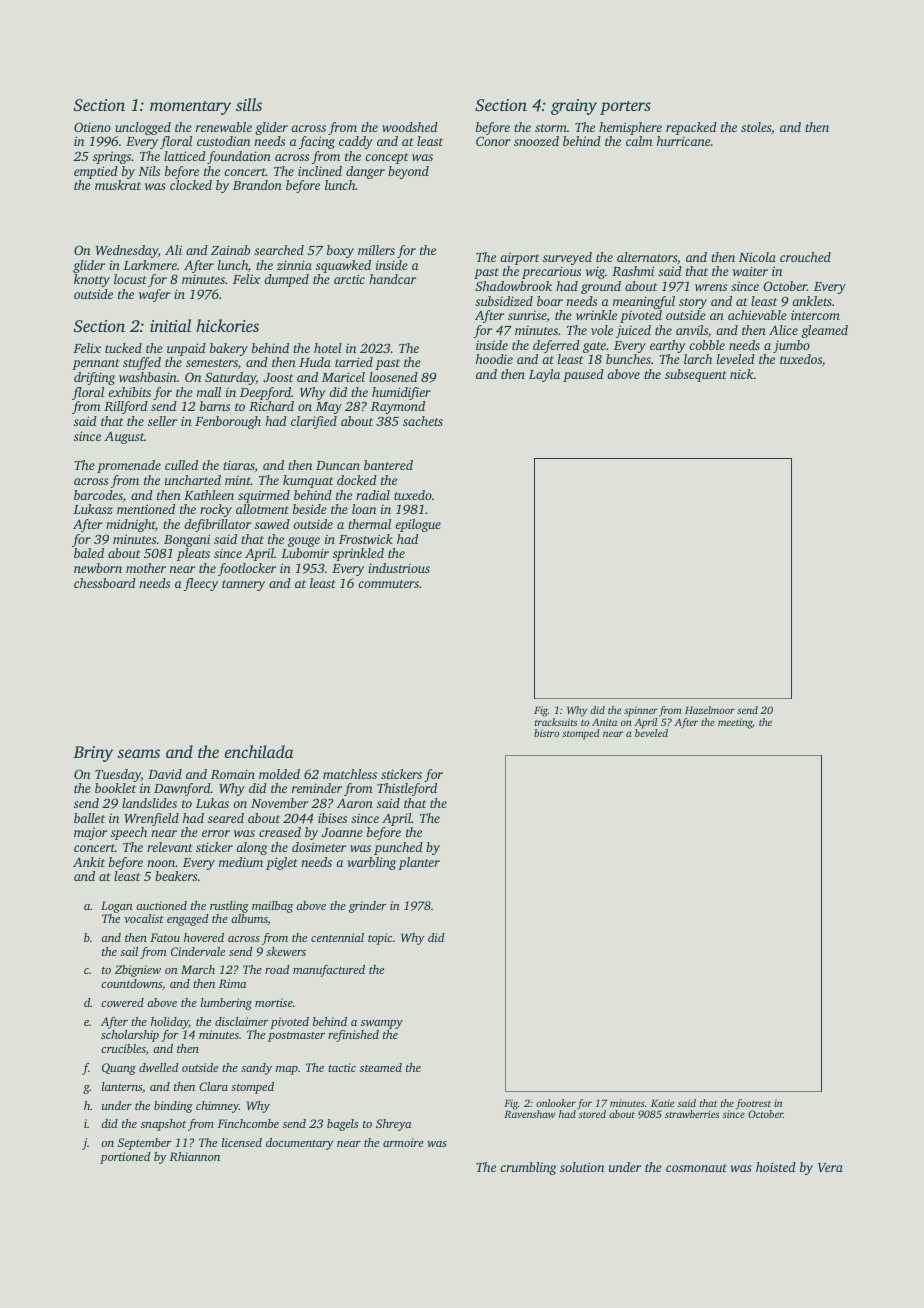  What do you see at coordinates (567, 258) in the page?
I see `surveyed` at bounding box center [567, 258].
